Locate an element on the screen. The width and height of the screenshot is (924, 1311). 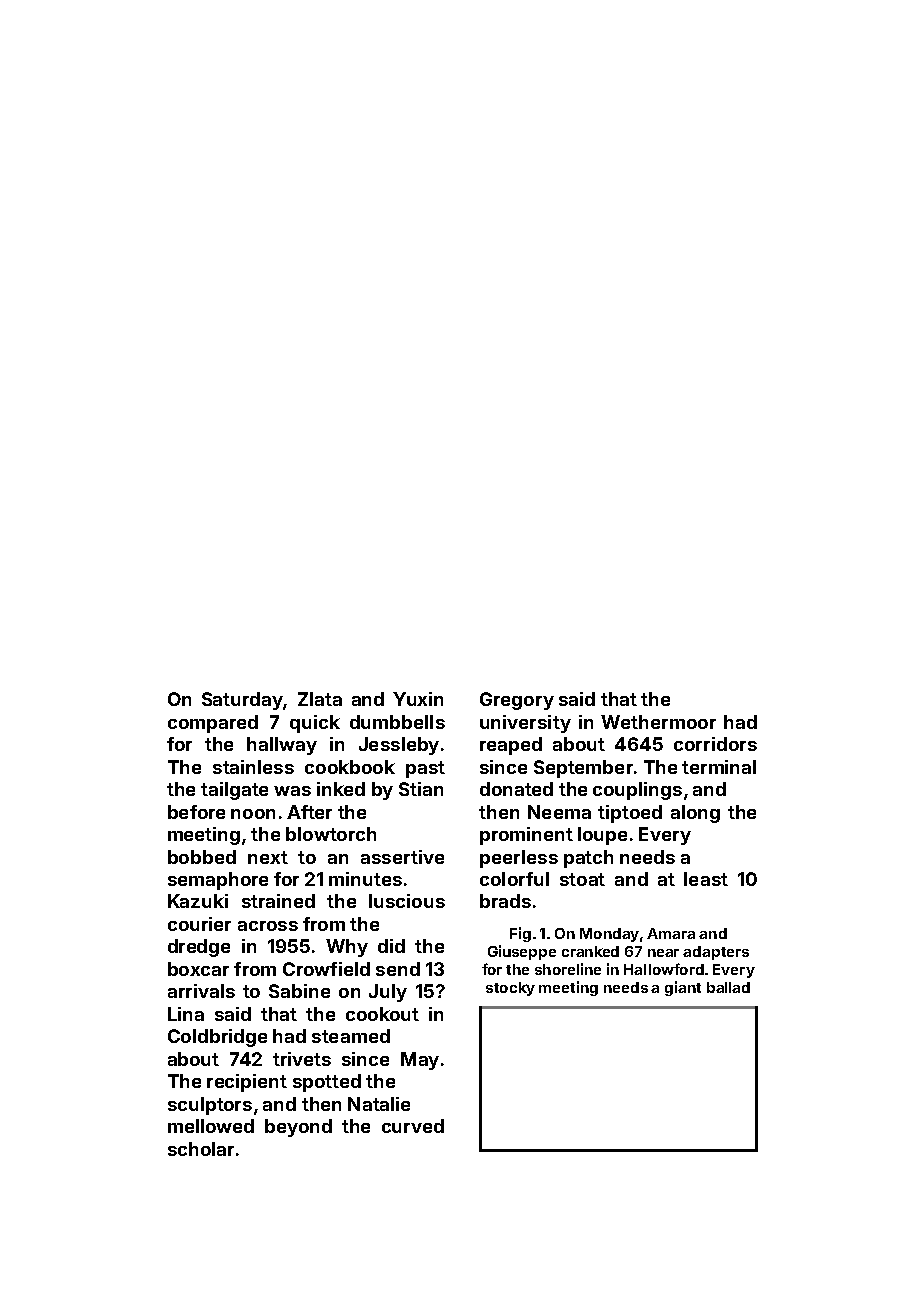
Yuxin is located at coordinates (418, 699).
